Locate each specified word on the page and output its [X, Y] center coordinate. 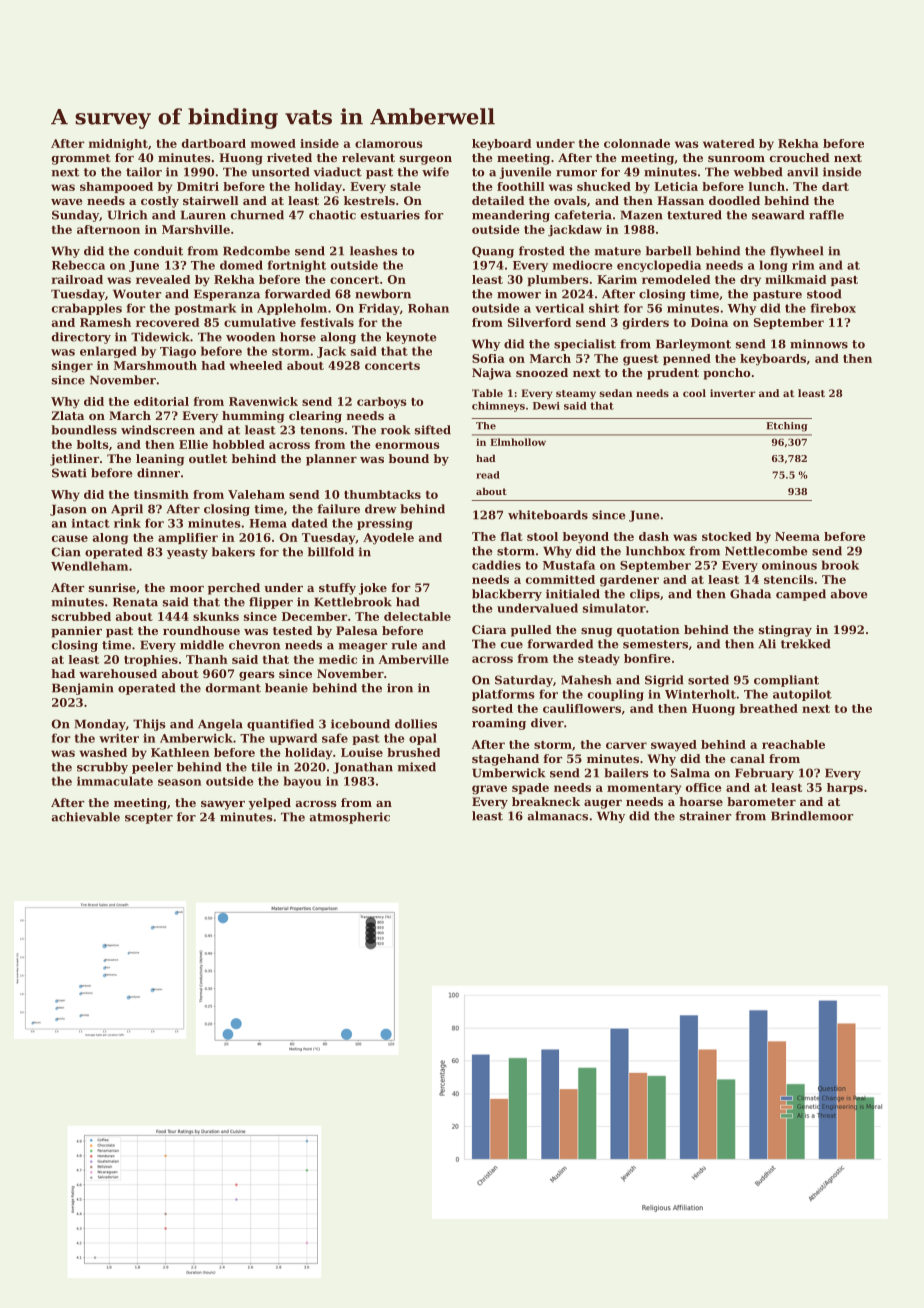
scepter [149, 818]
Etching [787, 427]
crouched [799, 157]
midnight [118, 145]
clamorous [388, 143]
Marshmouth [155, 365]
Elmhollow [518, 442]
